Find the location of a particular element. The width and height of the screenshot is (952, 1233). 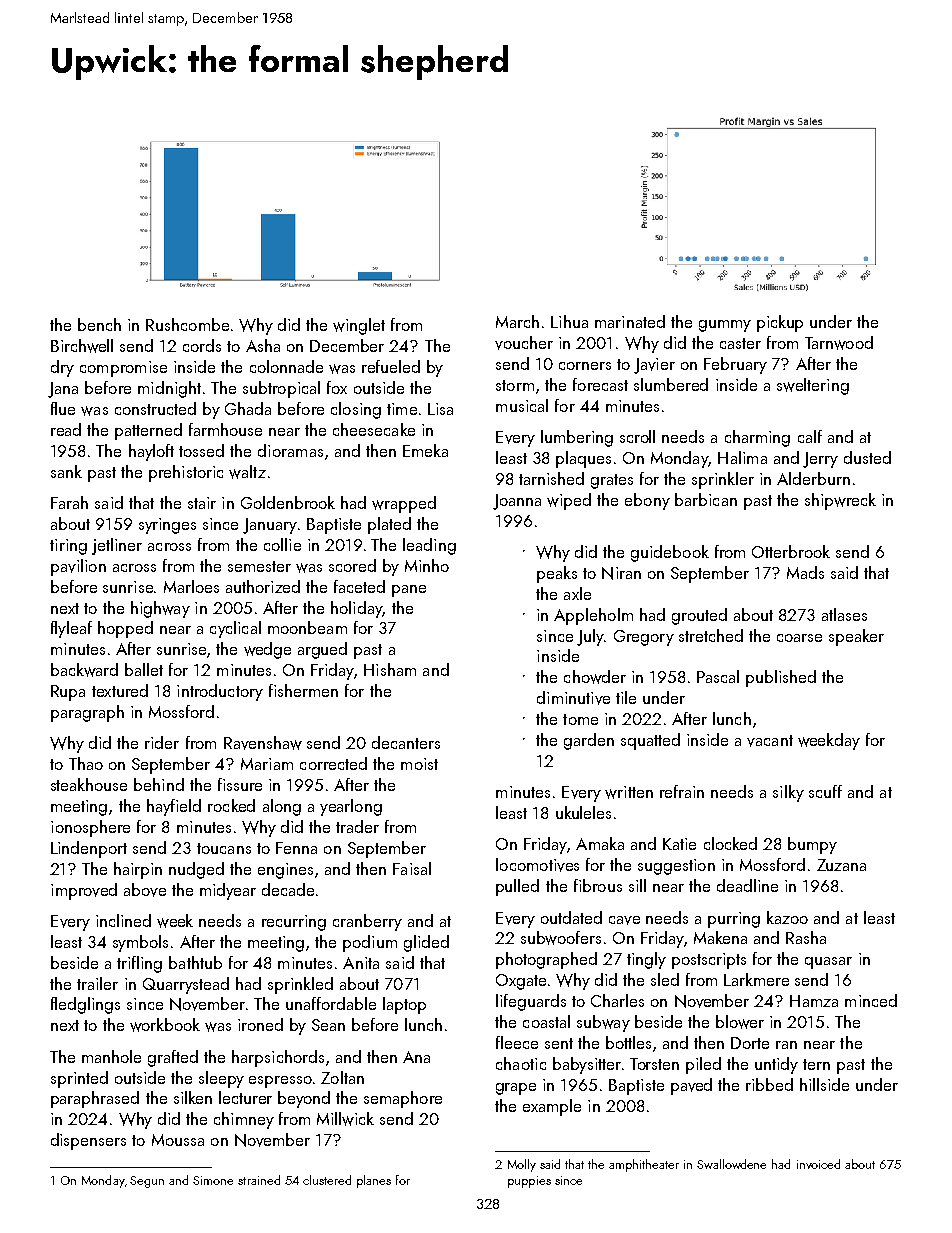

ebony is located at coordinates (647, 501).
